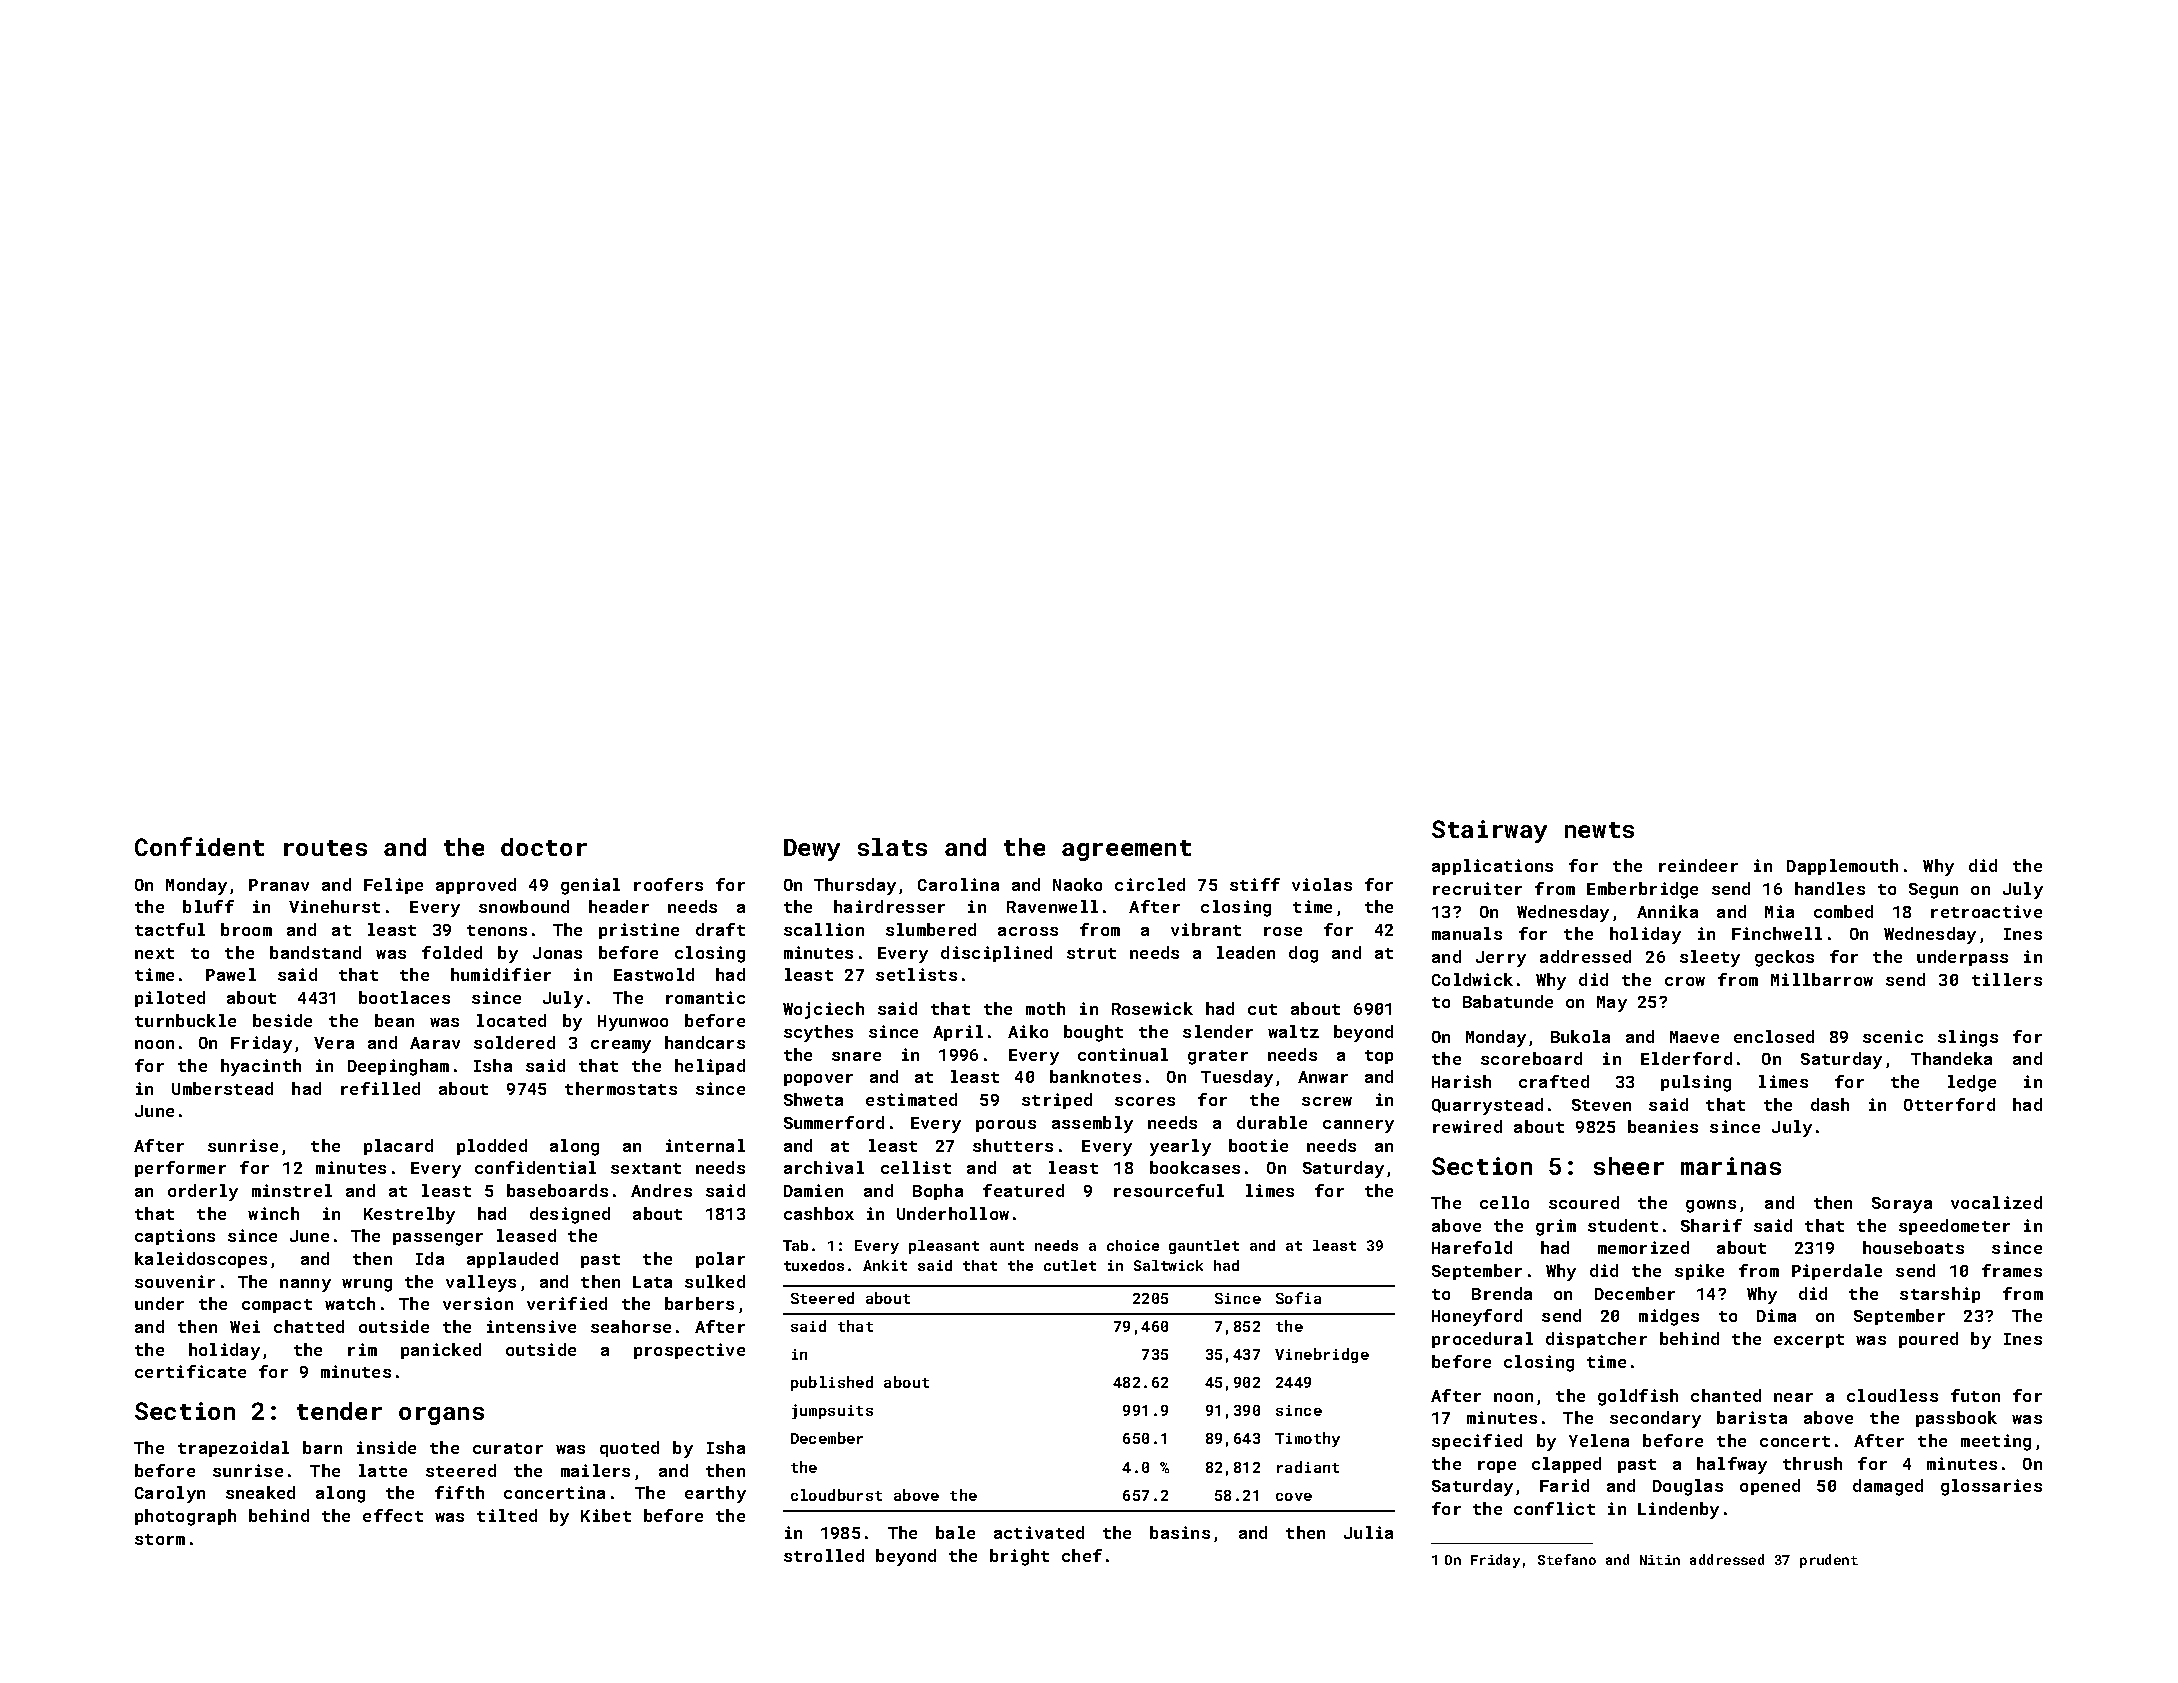 This document has width=2178, height=1683. I want to click on sneaked, so click(260, 1492).
